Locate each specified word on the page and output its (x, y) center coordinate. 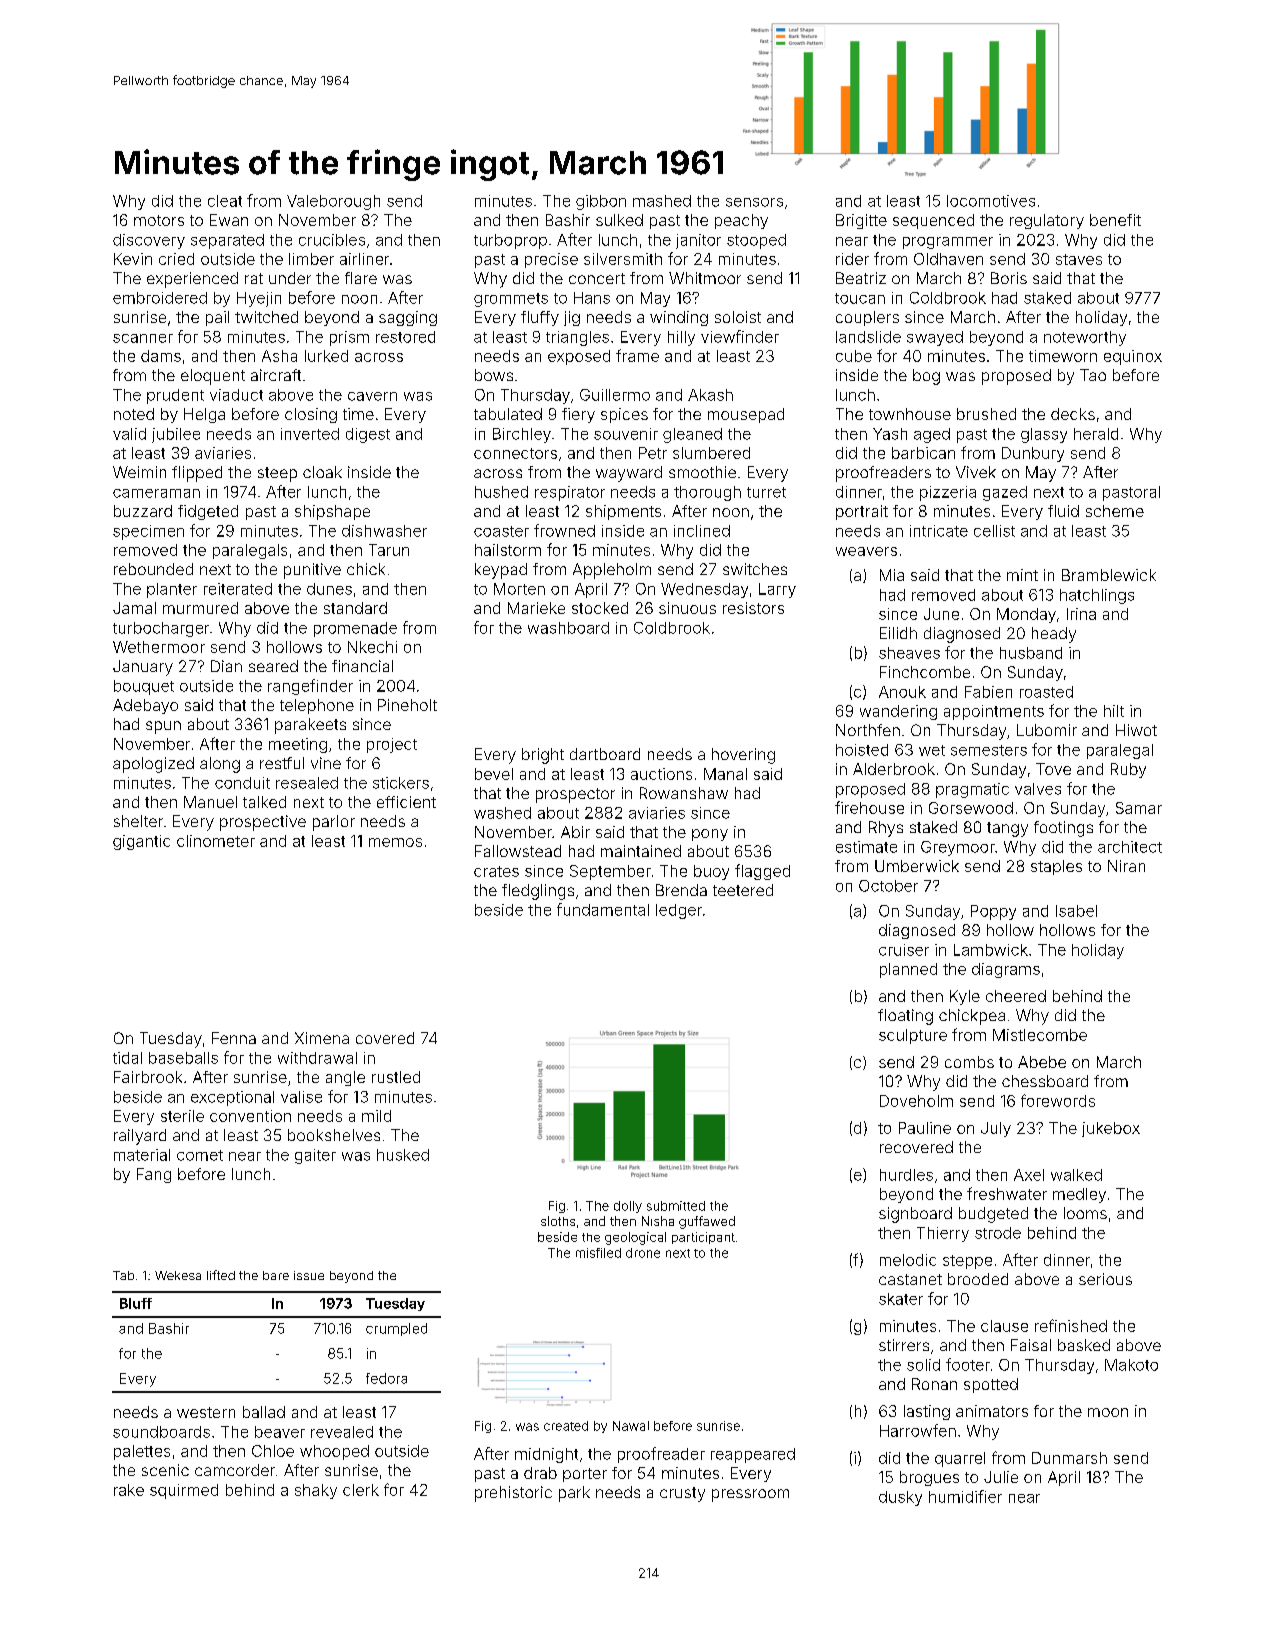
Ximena (322, 1038)
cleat (225, 201)
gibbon (601, 202)
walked (1076, 1175)
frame (637, 355)
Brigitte (861, 221)
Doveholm (916, 1101)
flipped (197, 474)
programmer (948, 243)
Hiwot (1136, 730)
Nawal (631, 1426)
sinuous (687, 608)
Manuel (210, 802)
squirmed (184, 1491)
